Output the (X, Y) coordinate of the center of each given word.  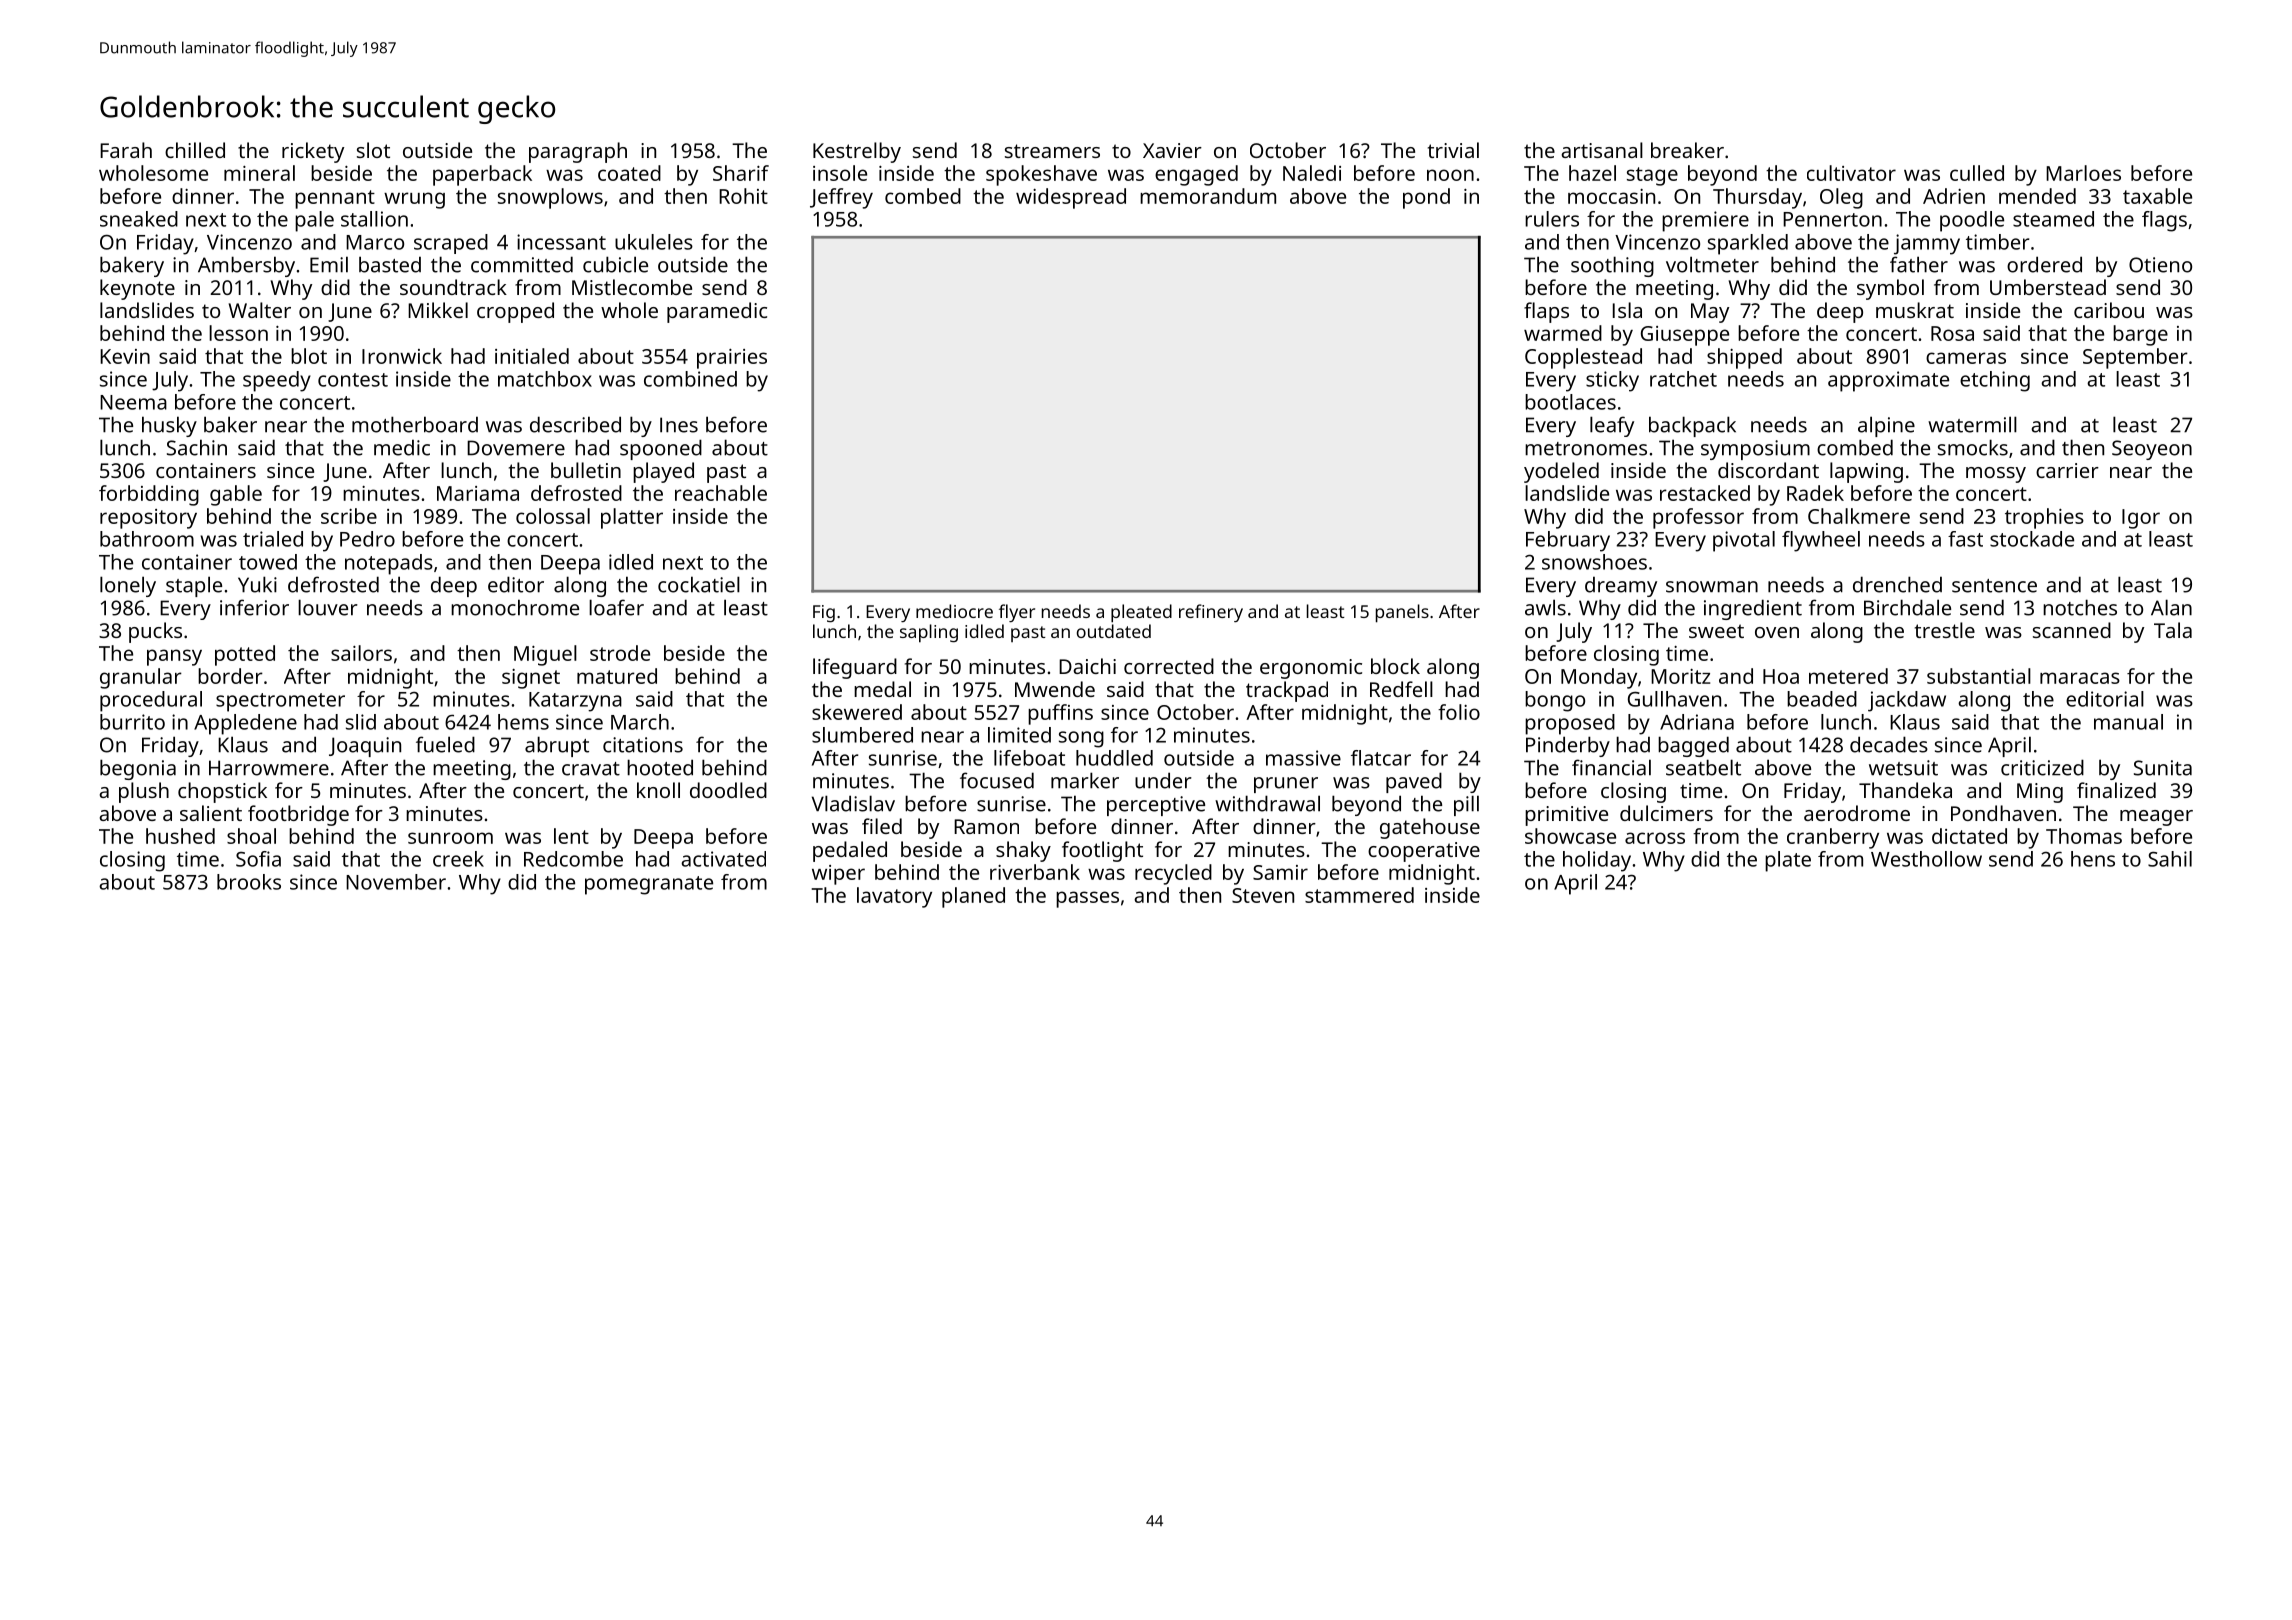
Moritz (1680, 676)
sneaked (139, 219)
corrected (1169, 666)
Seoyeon (2152, 450)
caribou (2109, 310)
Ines (679, 425)
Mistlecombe (632, 287)
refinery (1211, 613)
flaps (1546, 312)
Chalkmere (1859, 516)
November (396, 882)
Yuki (257, 584)
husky (169, 426)
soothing (1612, 266)
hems (523, 722)
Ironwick (402, 356)
